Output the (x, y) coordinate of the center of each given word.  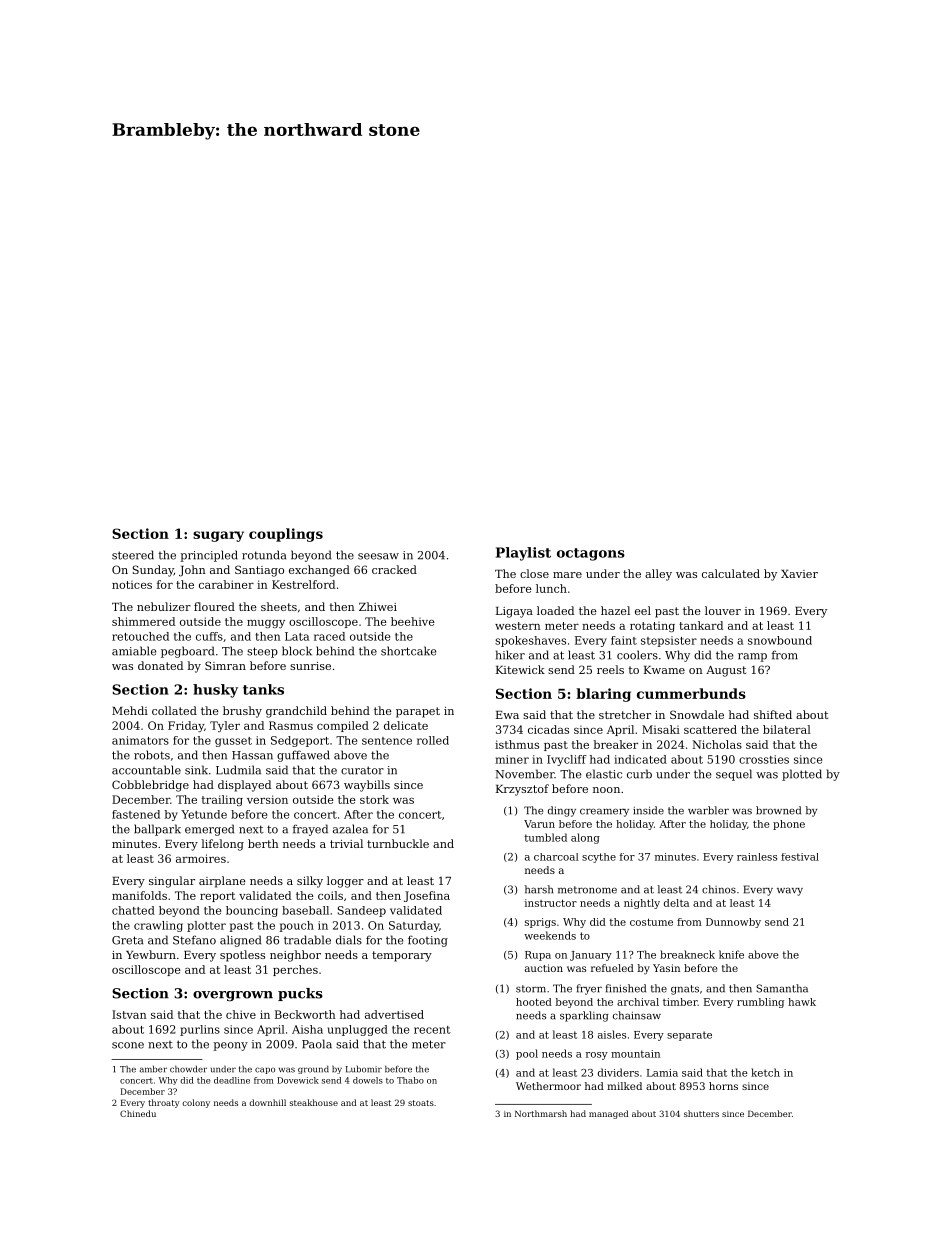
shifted (773, 714)
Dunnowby (733, 923)
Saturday (414, 926)
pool (527, 1054)
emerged (209, 830)
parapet (418, 712)
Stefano (194, 940)
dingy (562, 811)
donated (160, 665)
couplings (286, 535)
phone (789, 825)
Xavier (799, 574)
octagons (591, 554)
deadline (232, 1080)
